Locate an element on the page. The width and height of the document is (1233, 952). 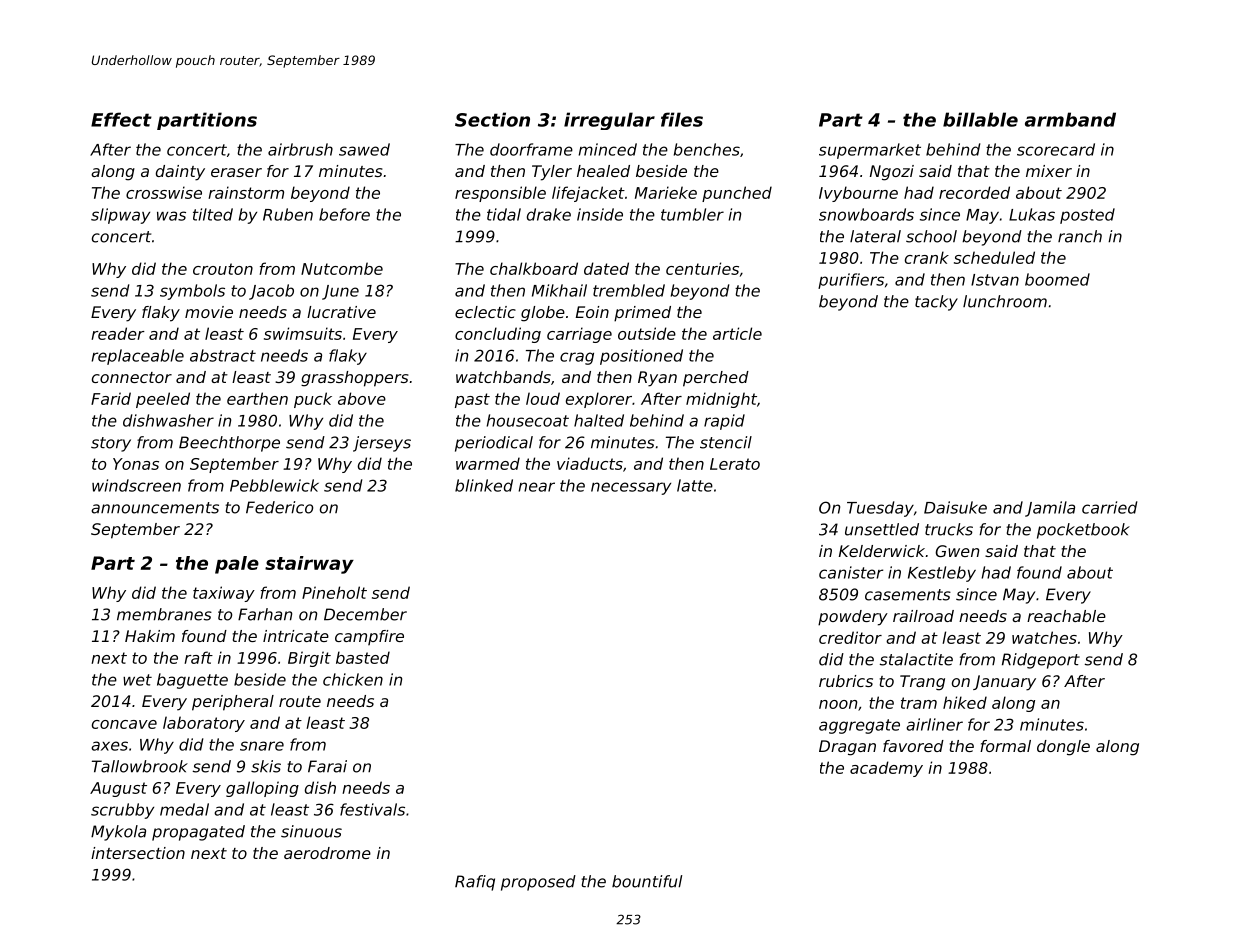
mixer is located at coordinates (1049, 171).
